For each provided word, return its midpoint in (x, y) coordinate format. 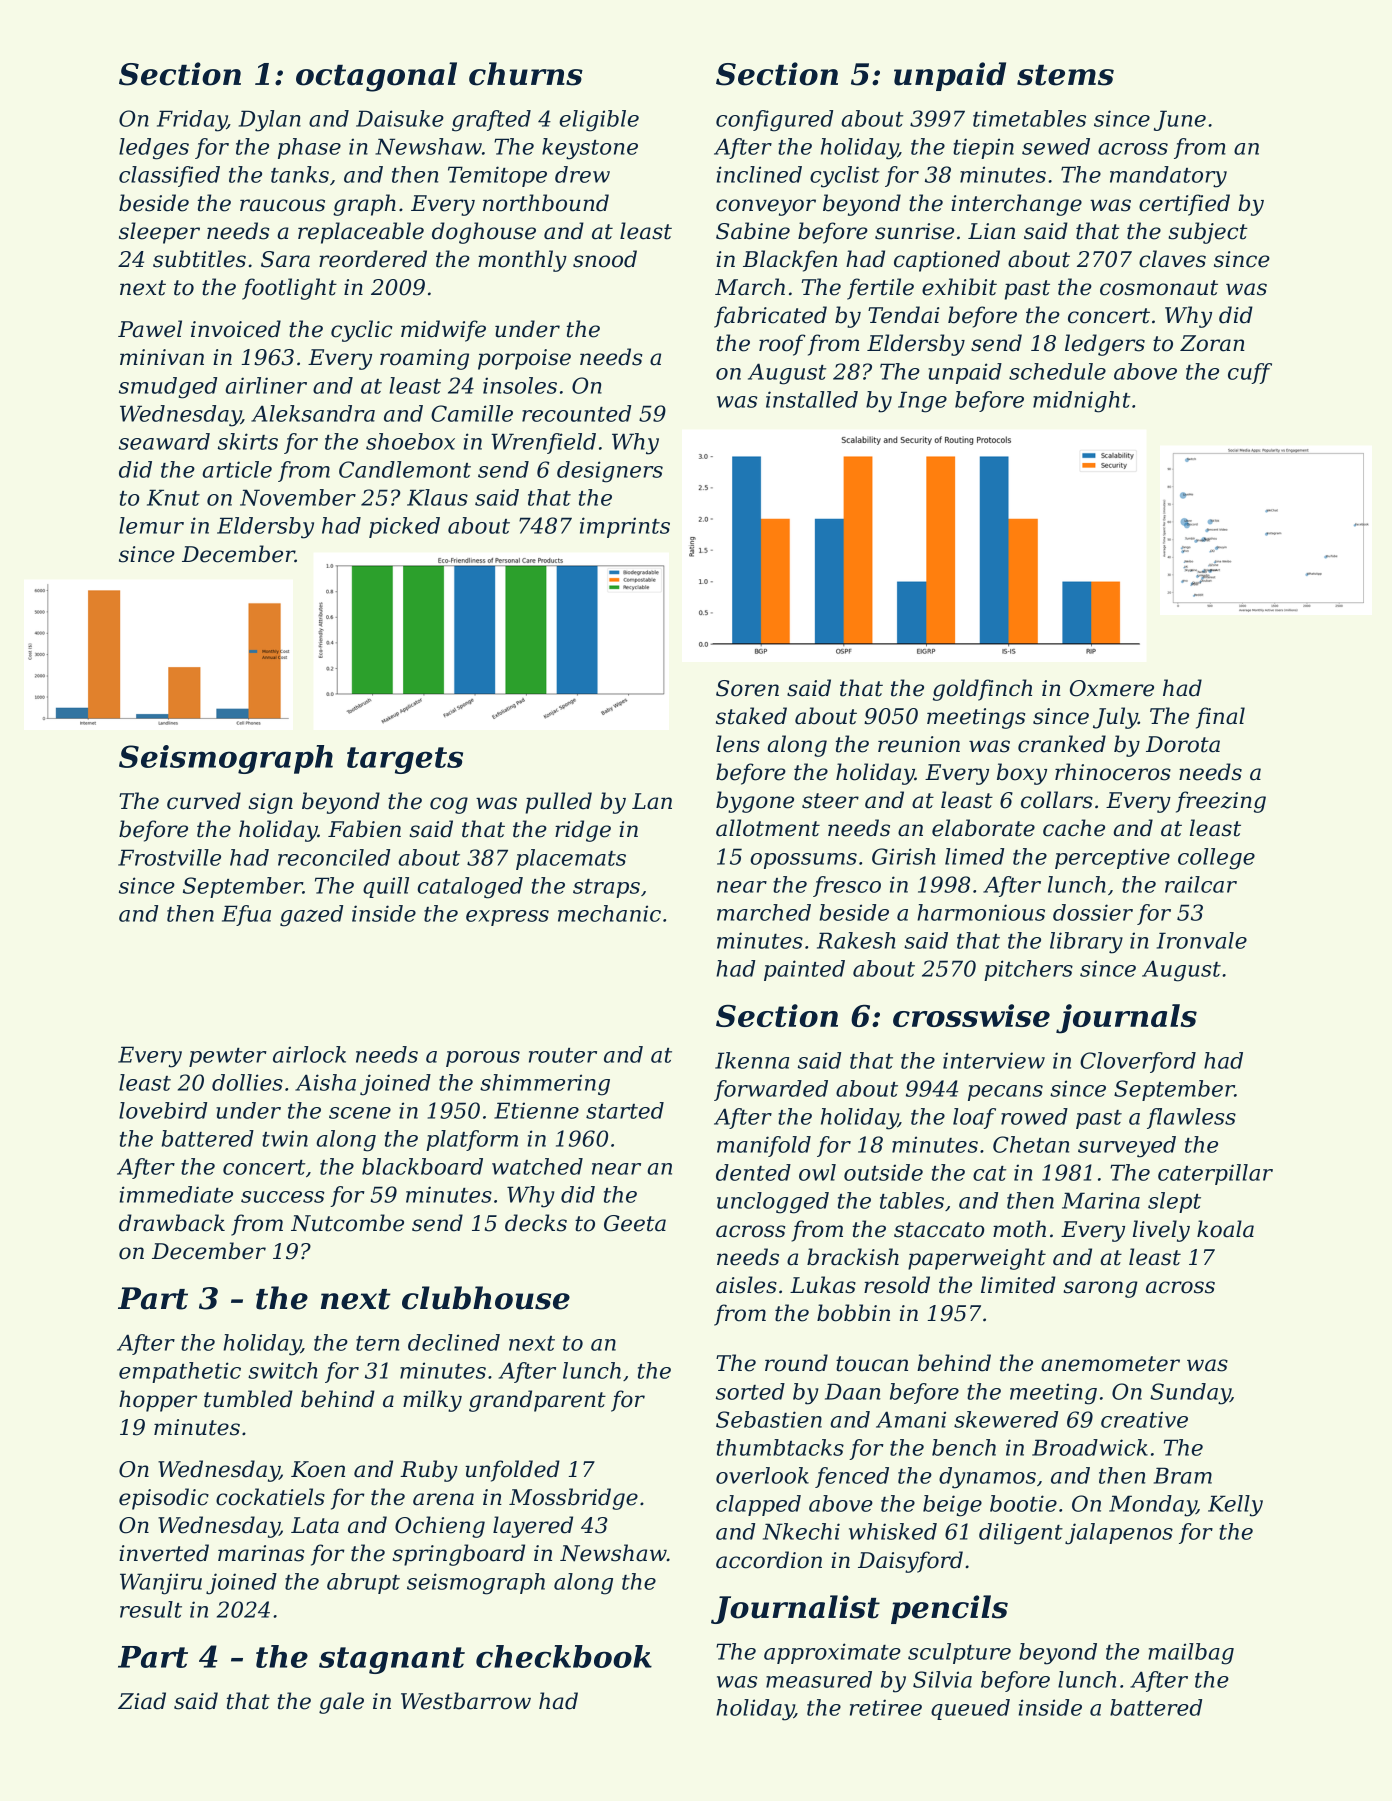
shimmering (545, 1085)
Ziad (142, 1701)
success (283, 1197)
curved (204, 801)
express (507, 918)
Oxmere (1112, 688)
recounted (576, 413)
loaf (974, 1118)
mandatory (1168, 177)
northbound (546, 203)
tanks (300, 174)
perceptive (1112, 858)
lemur (151, 525)
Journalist (795, 1609)
